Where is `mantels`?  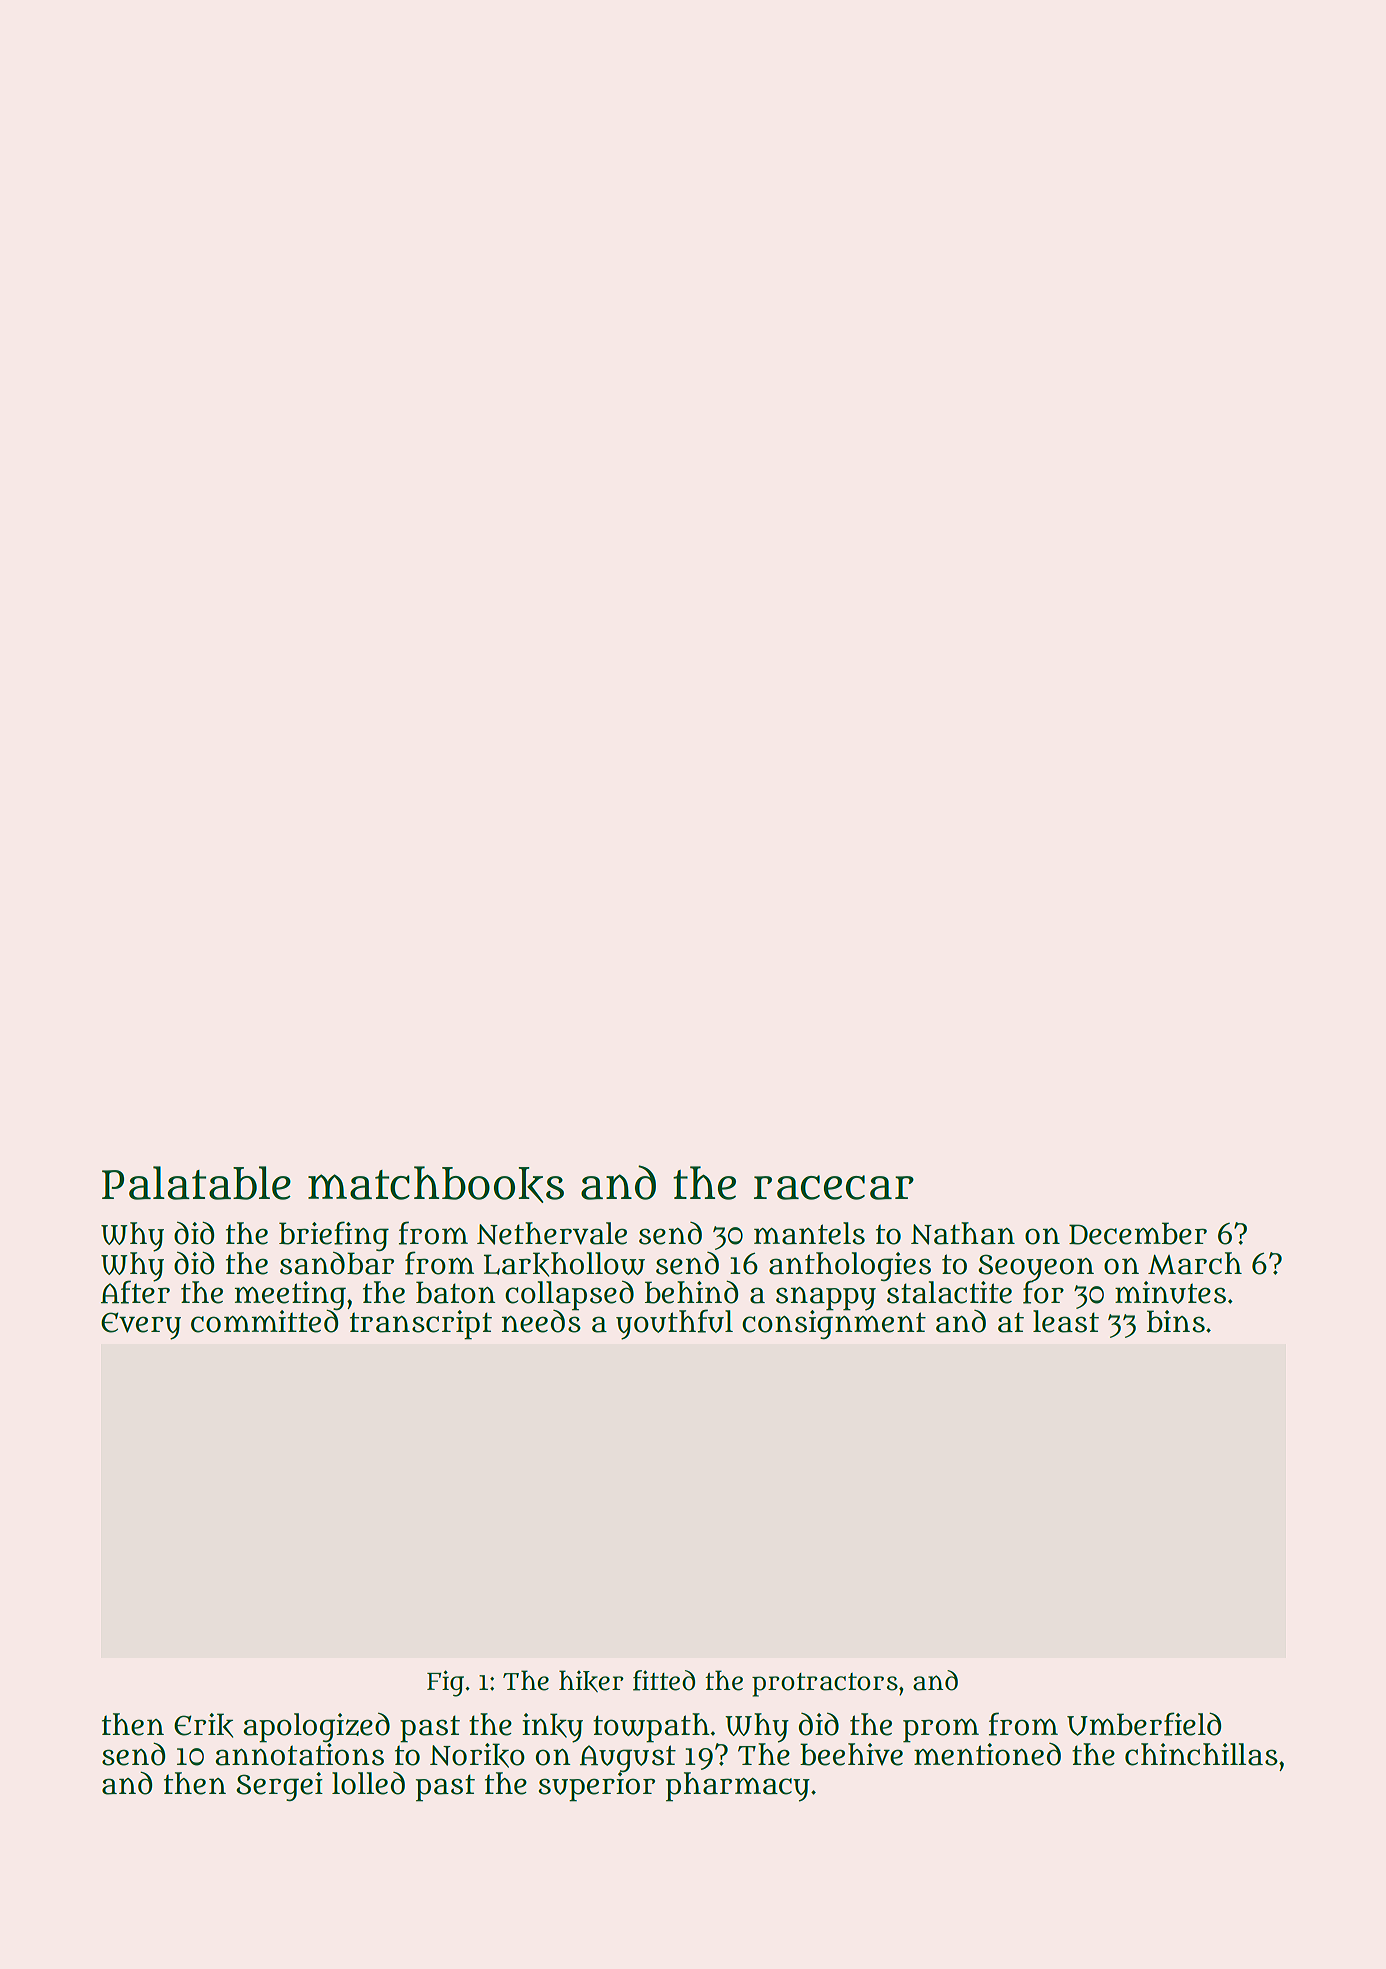
mantels is located at coordinates (809, 1233).
